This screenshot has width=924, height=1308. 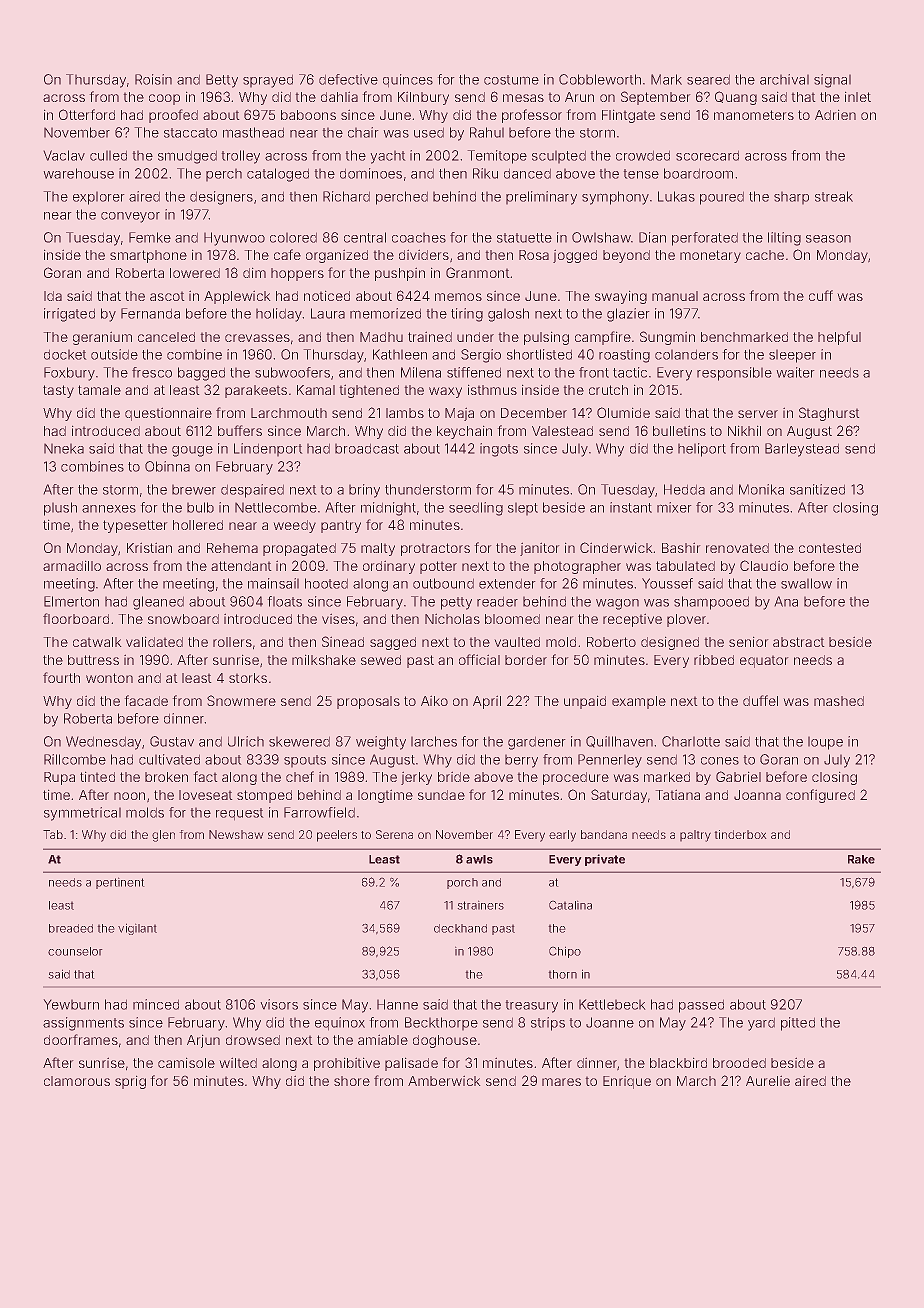 I want to click on Laura, so click(x=328, y=313).
